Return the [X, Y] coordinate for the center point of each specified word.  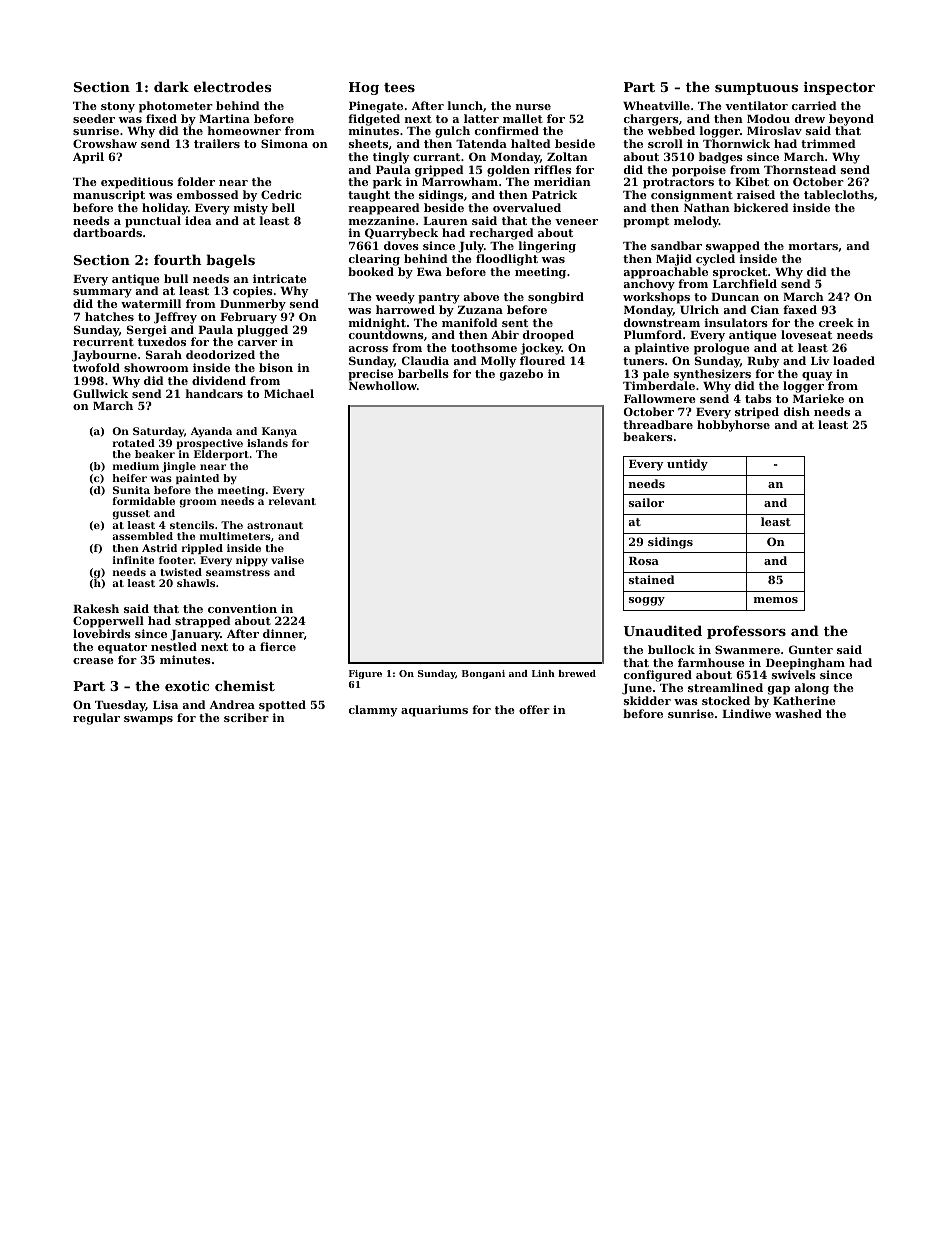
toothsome [484, 347]
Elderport [221, 455]
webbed [671, 130]
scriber [246, 717]
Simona [284, 143]
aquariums [434, 711]
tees [399, 87]
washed [798, 713]
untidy [687, 465]
